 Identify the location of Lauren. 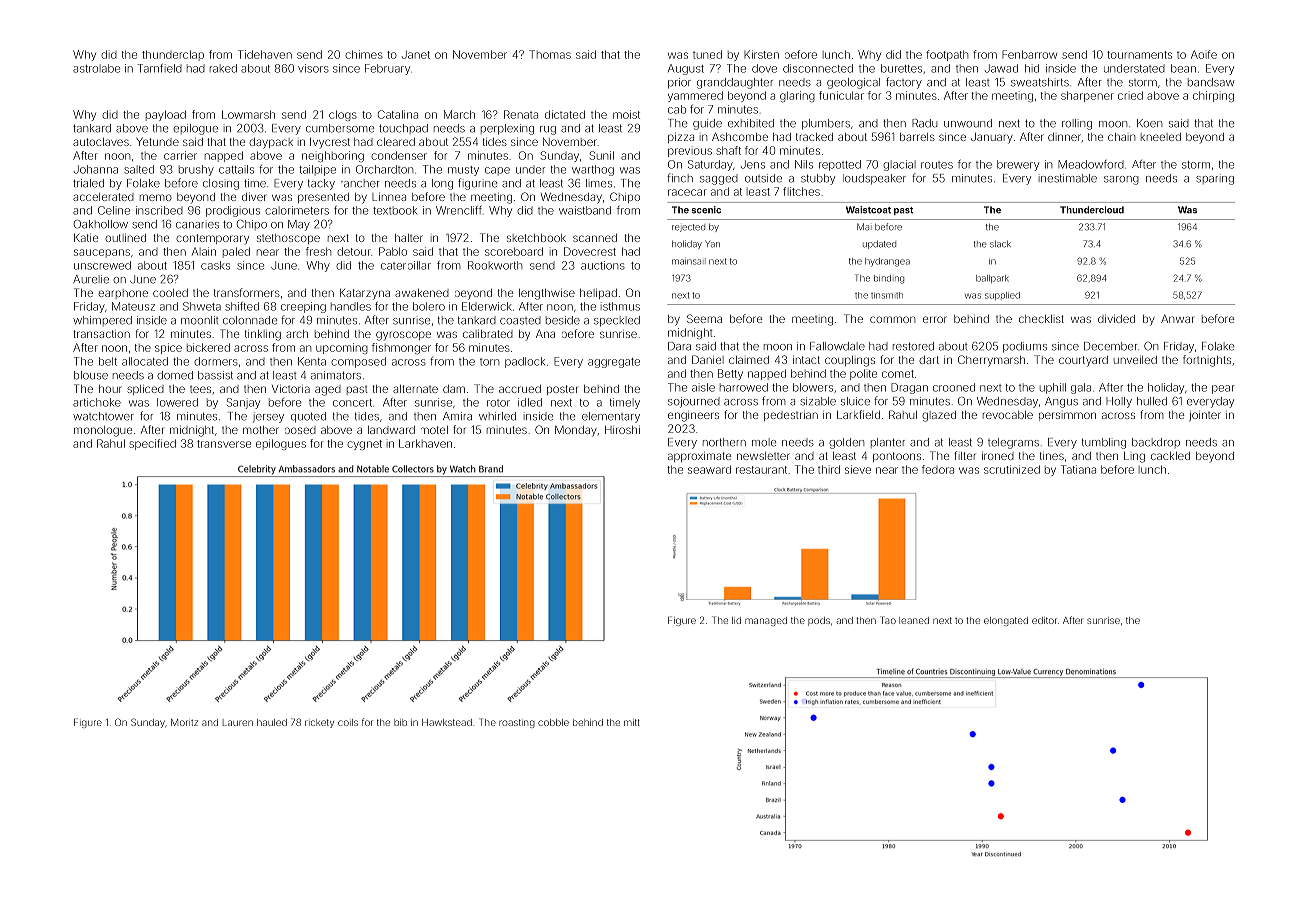
(238, 722).
